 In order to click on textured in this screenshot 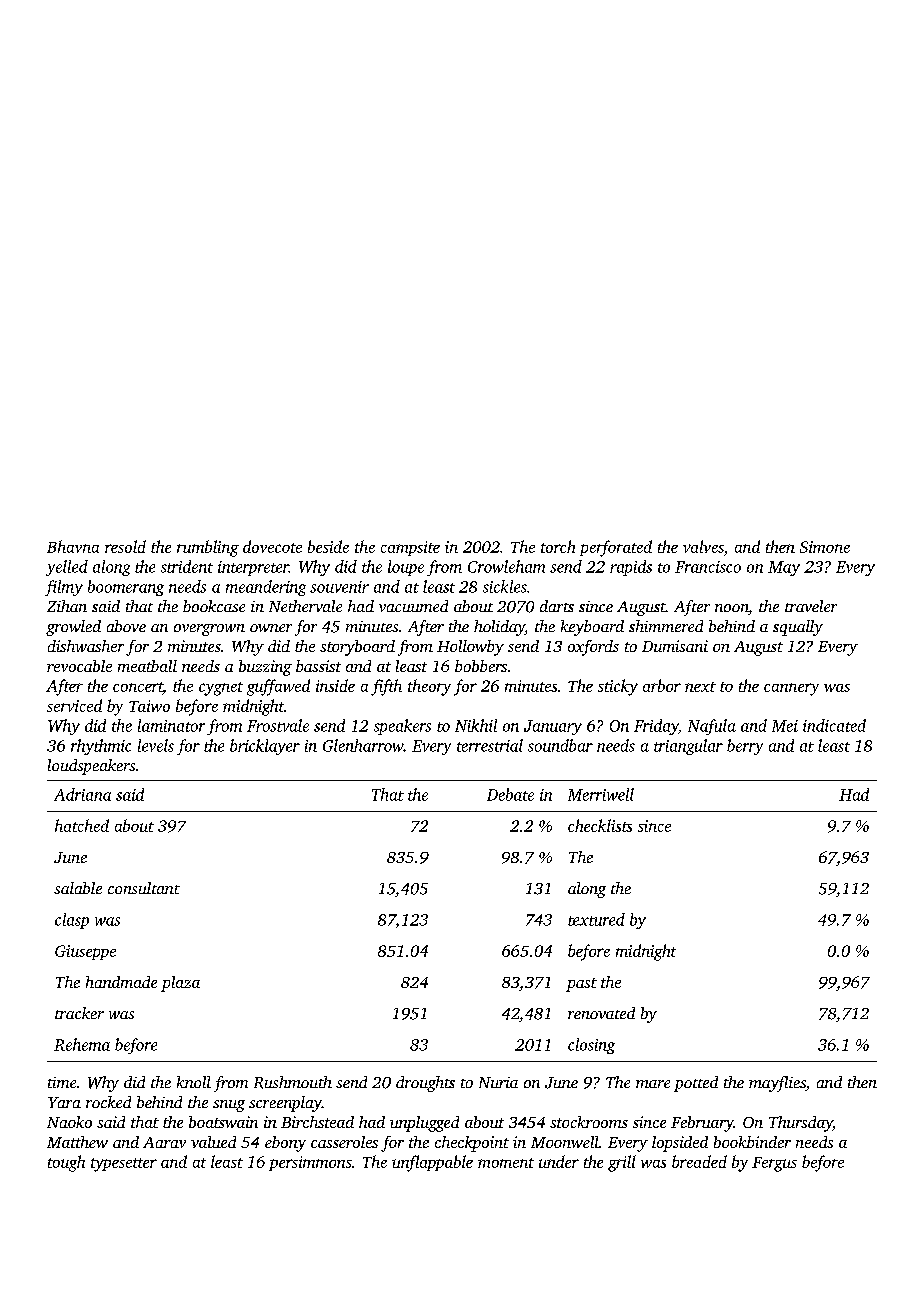, I will do `click(596, 919)`.
